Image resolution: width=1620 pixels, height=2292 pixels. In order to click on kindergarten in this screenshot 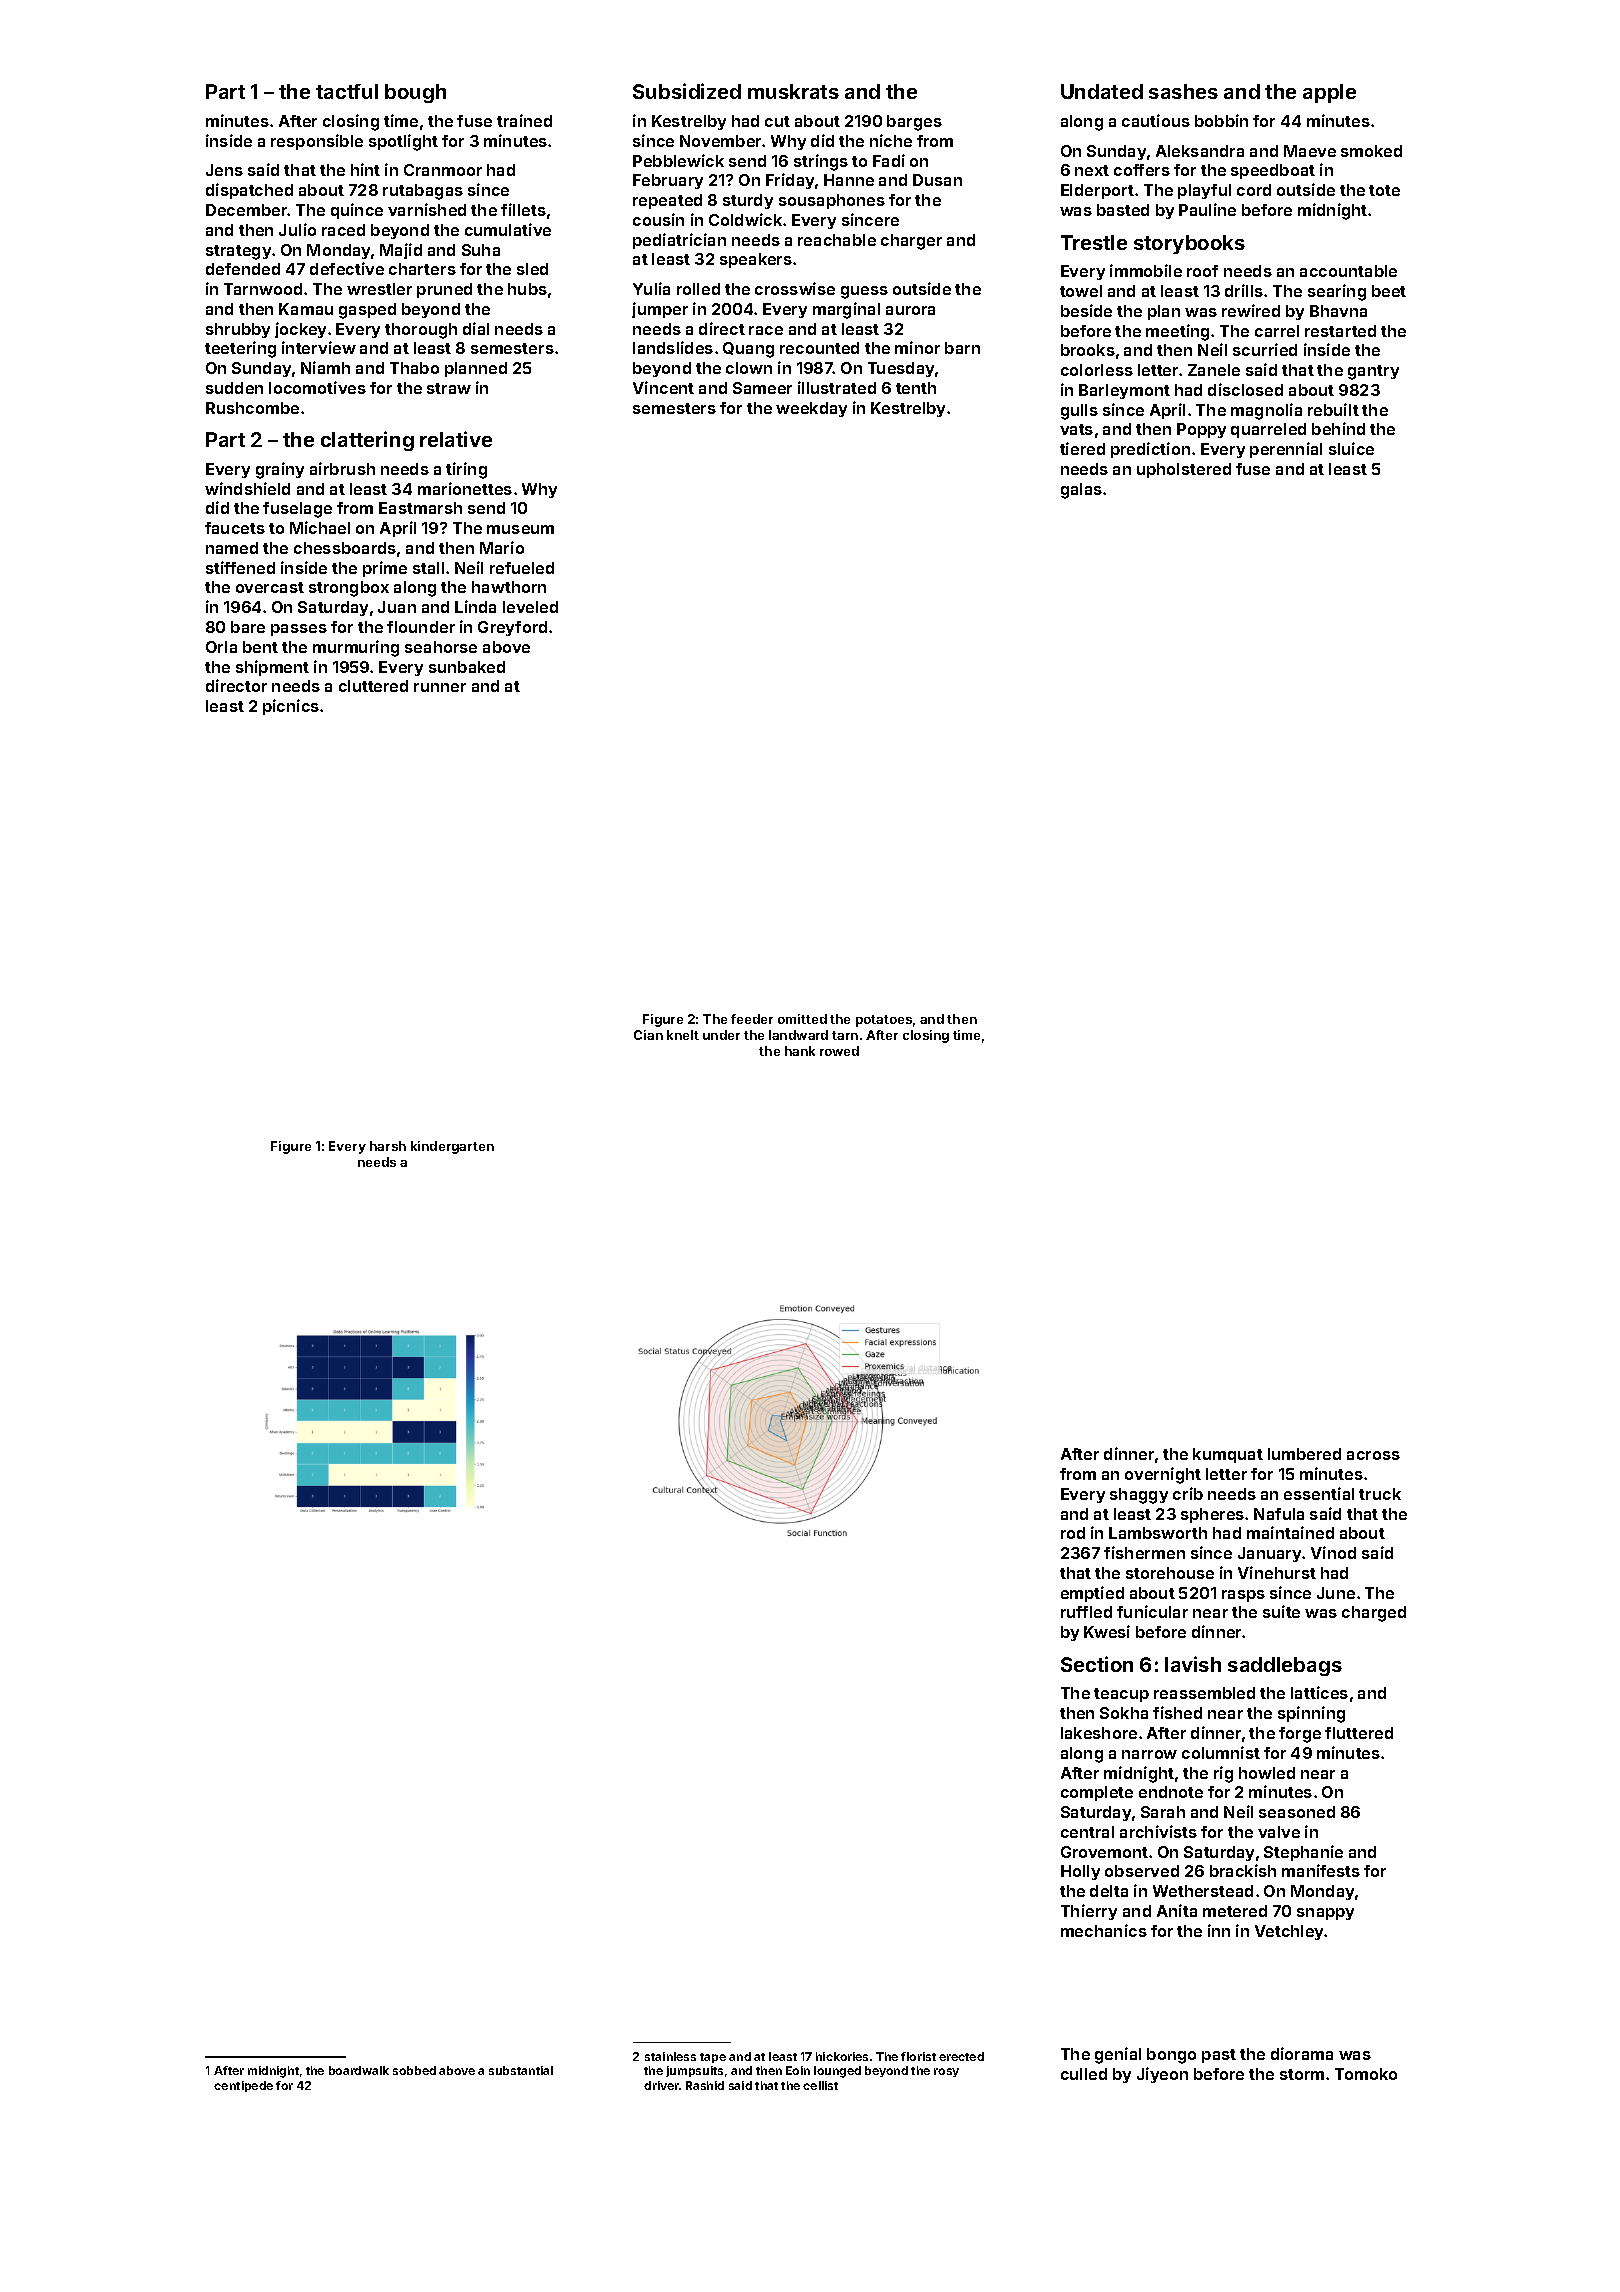, I will do `click(452, 1147)`.
